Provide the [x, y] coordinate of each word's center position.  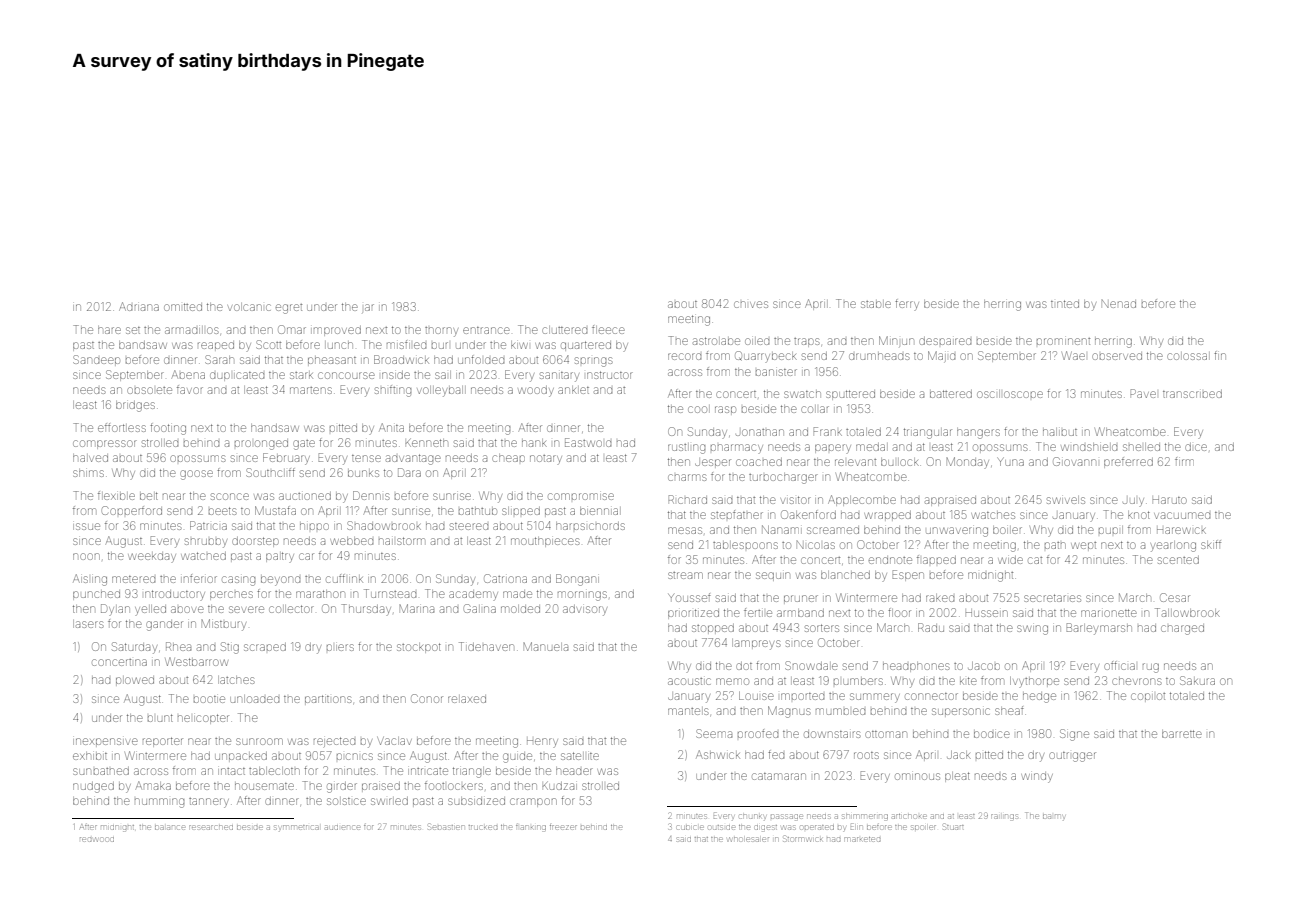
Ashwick [717, 754]
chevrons [1137, 681]
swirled [389, 801]
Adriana [139, 306]
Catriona [505, 578]
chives [751, 304]
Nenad [1119, 304]
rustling [686, 449]
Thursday [366, 609]
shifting [393, 391]
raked [940, 598]
